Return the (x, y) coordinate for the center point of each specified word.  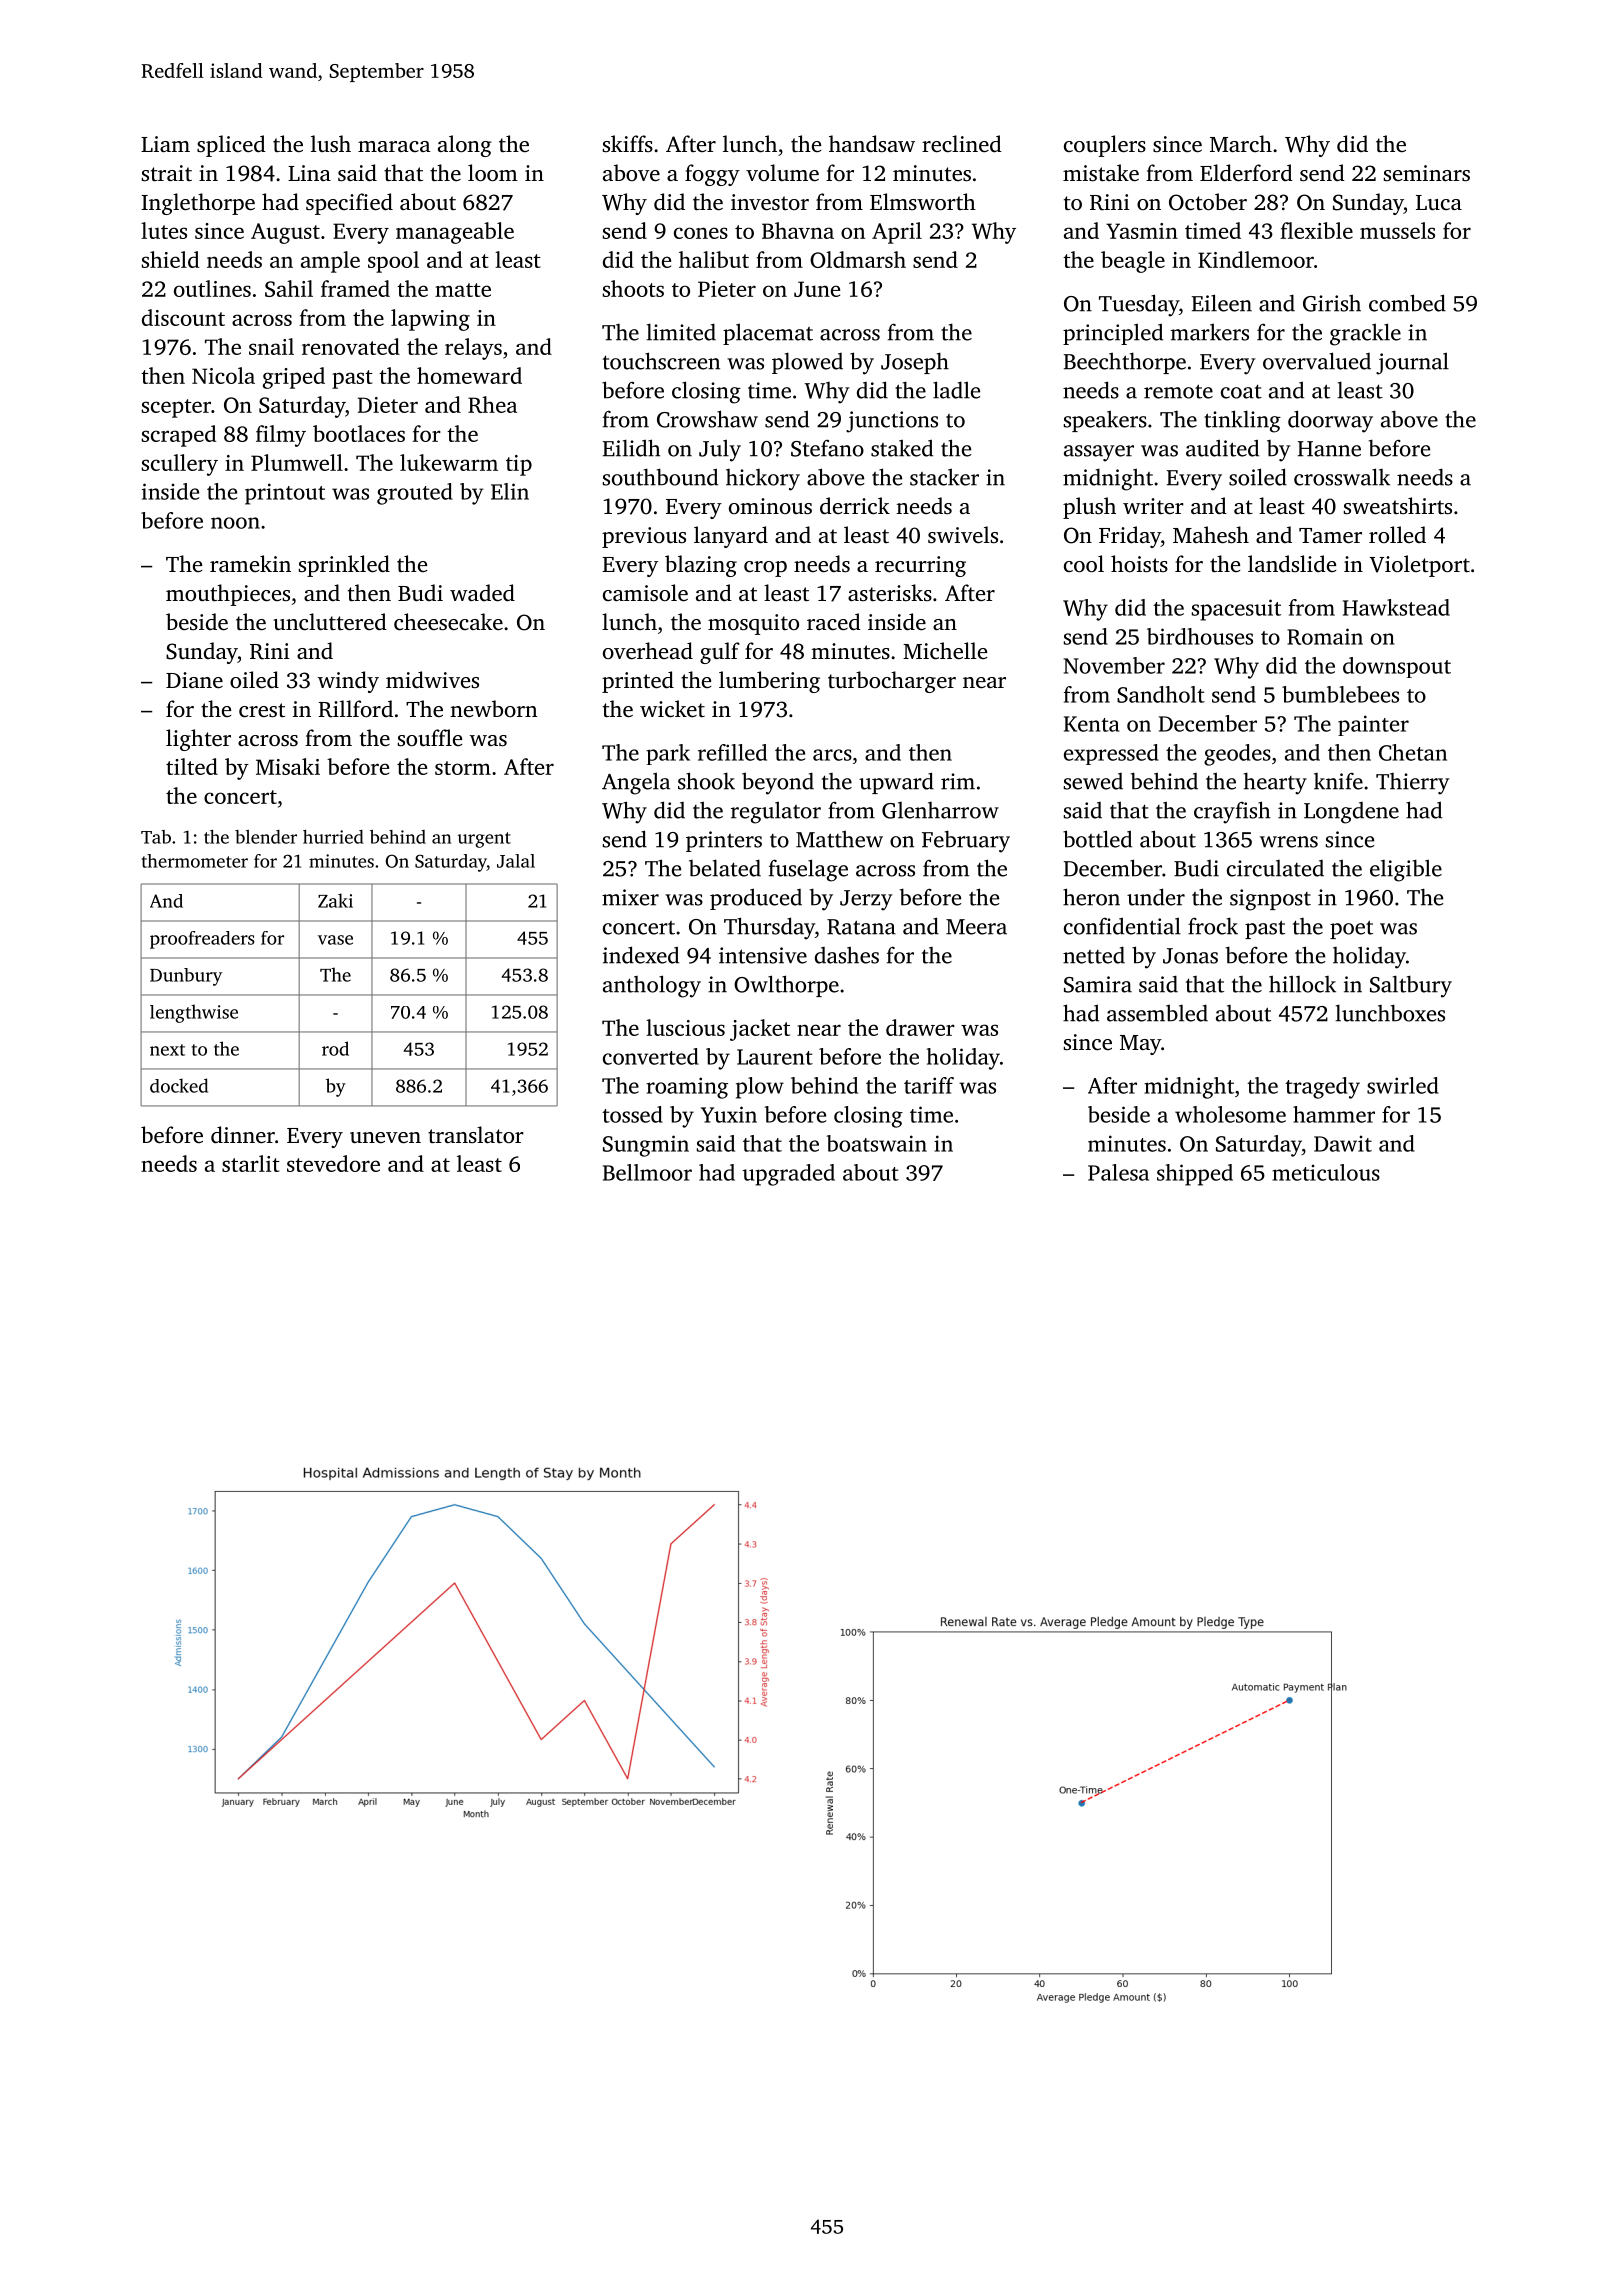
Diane (194, 680)
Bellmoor (647, 1172)
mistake (1101, 173)
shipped (1195, 1175)
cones (701, 233)
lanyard (731, 537)
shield (170, 259)
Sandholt (1161, 694)
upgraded (789, 1175)
